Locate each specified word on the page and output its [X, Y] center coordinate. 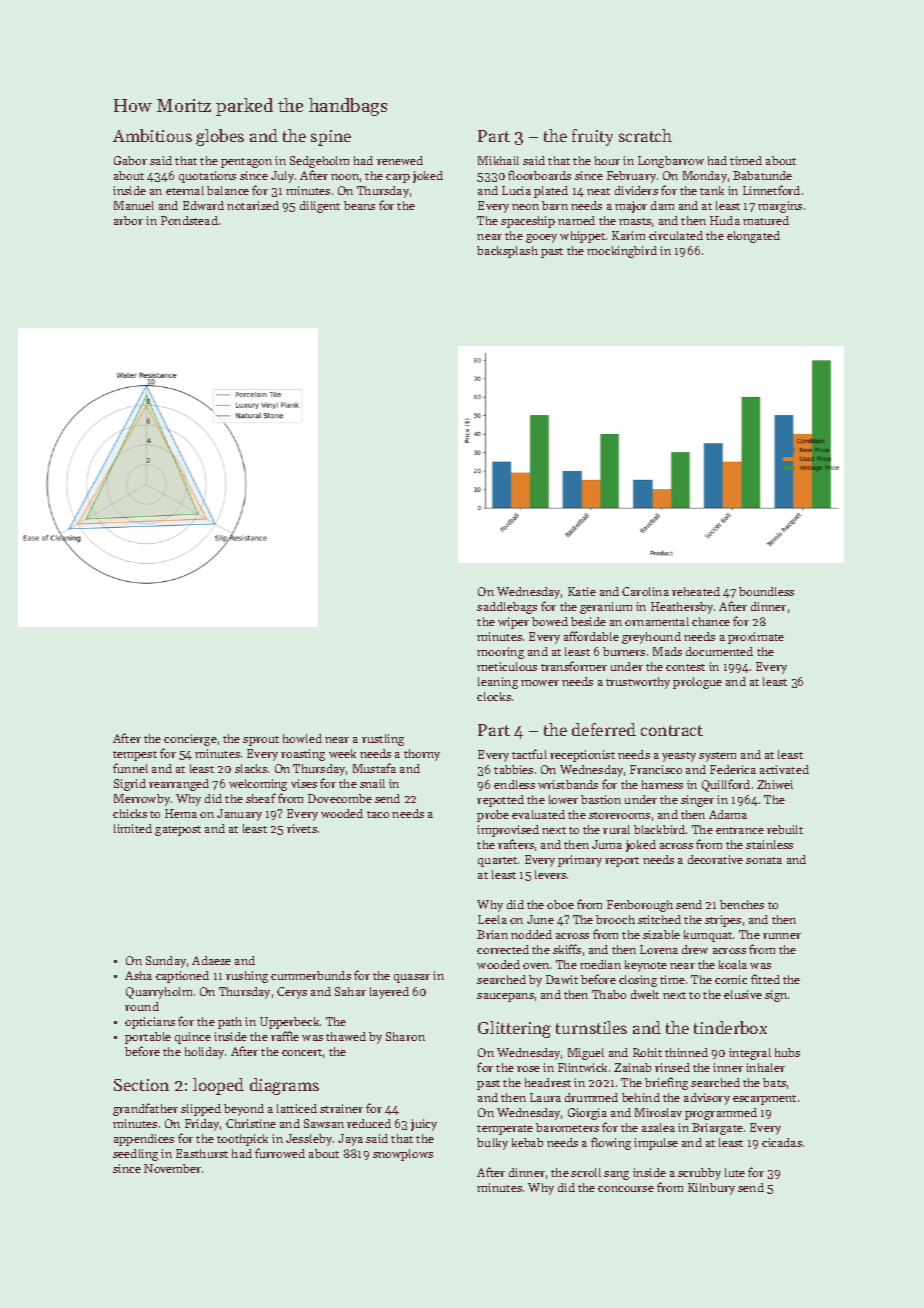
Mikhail [498, 160]
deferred [604, 729]
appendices [144, 1140]
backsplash [507, 252]
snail [372, 783]
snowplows [403, 1155]
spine [331, 138]
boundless [766, 591]
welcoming [258, 785]
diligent [320, 207]
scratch [645, 135]
